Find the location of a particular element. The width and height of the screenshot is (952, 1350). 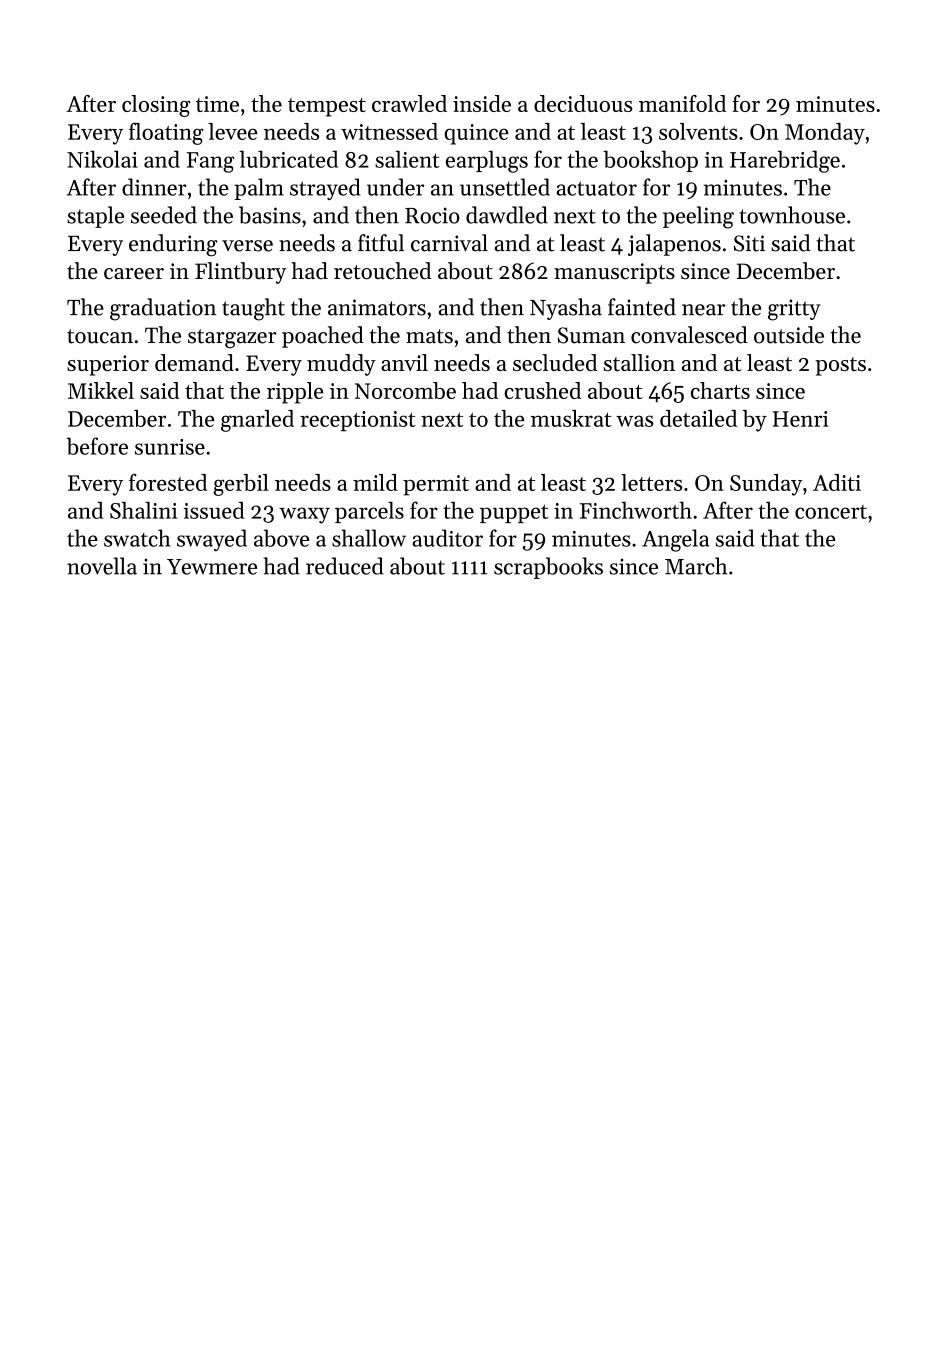

manifold is located at coordinates (682, 103).
